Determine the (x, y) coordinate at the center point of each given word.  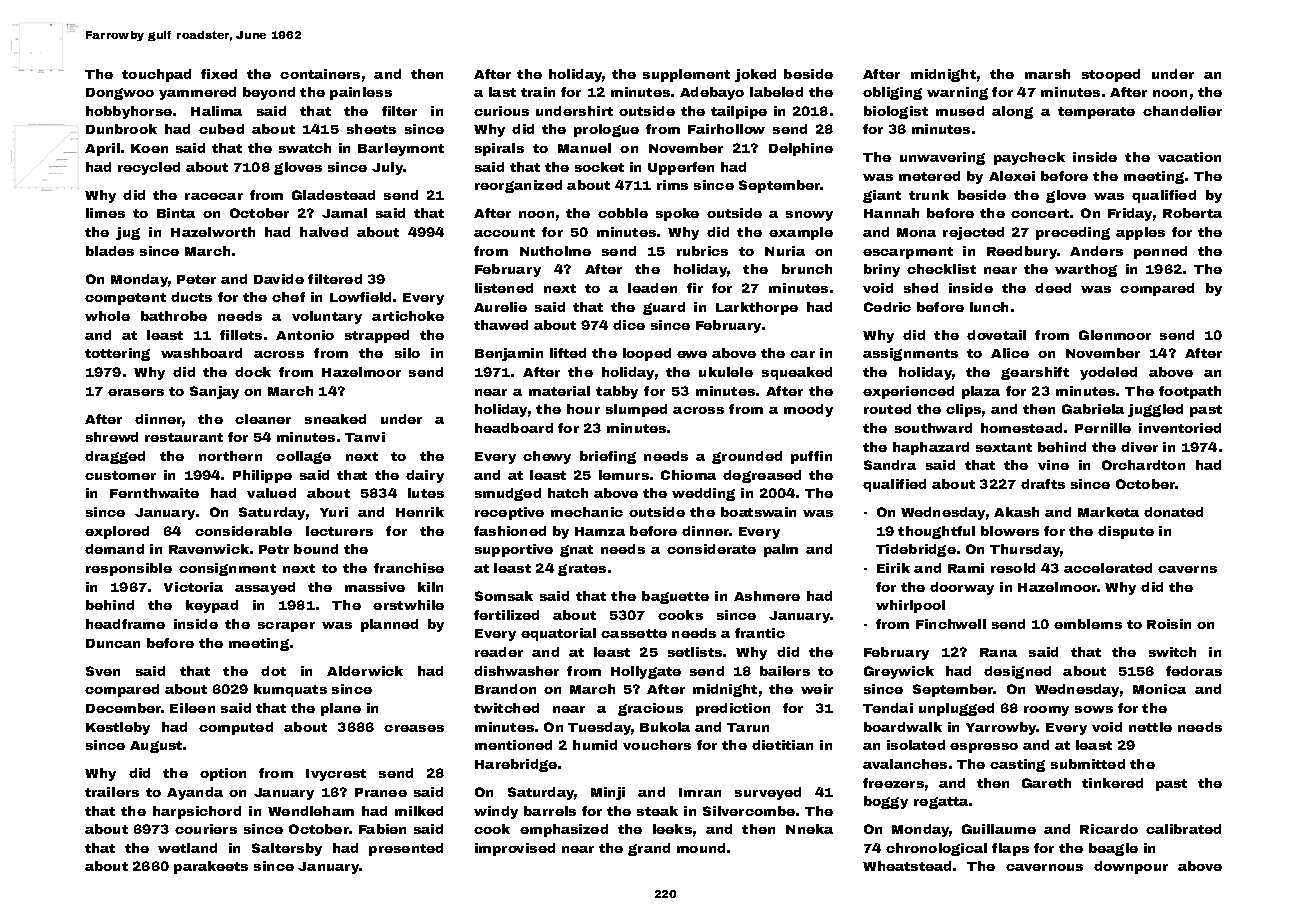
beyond (269, 93)
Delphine (801, 149)
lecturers (339, 531)
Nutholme (555, 251)
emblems (1088, 624)
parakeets (211, 867)
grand (649, 849)
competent (125, 299)
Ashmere (767, 596)
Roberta (1192, 213)
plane (341, 709)
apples (1140, 233)
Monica (1159, 689)
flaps (1010, 849)
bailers (785, 671)
